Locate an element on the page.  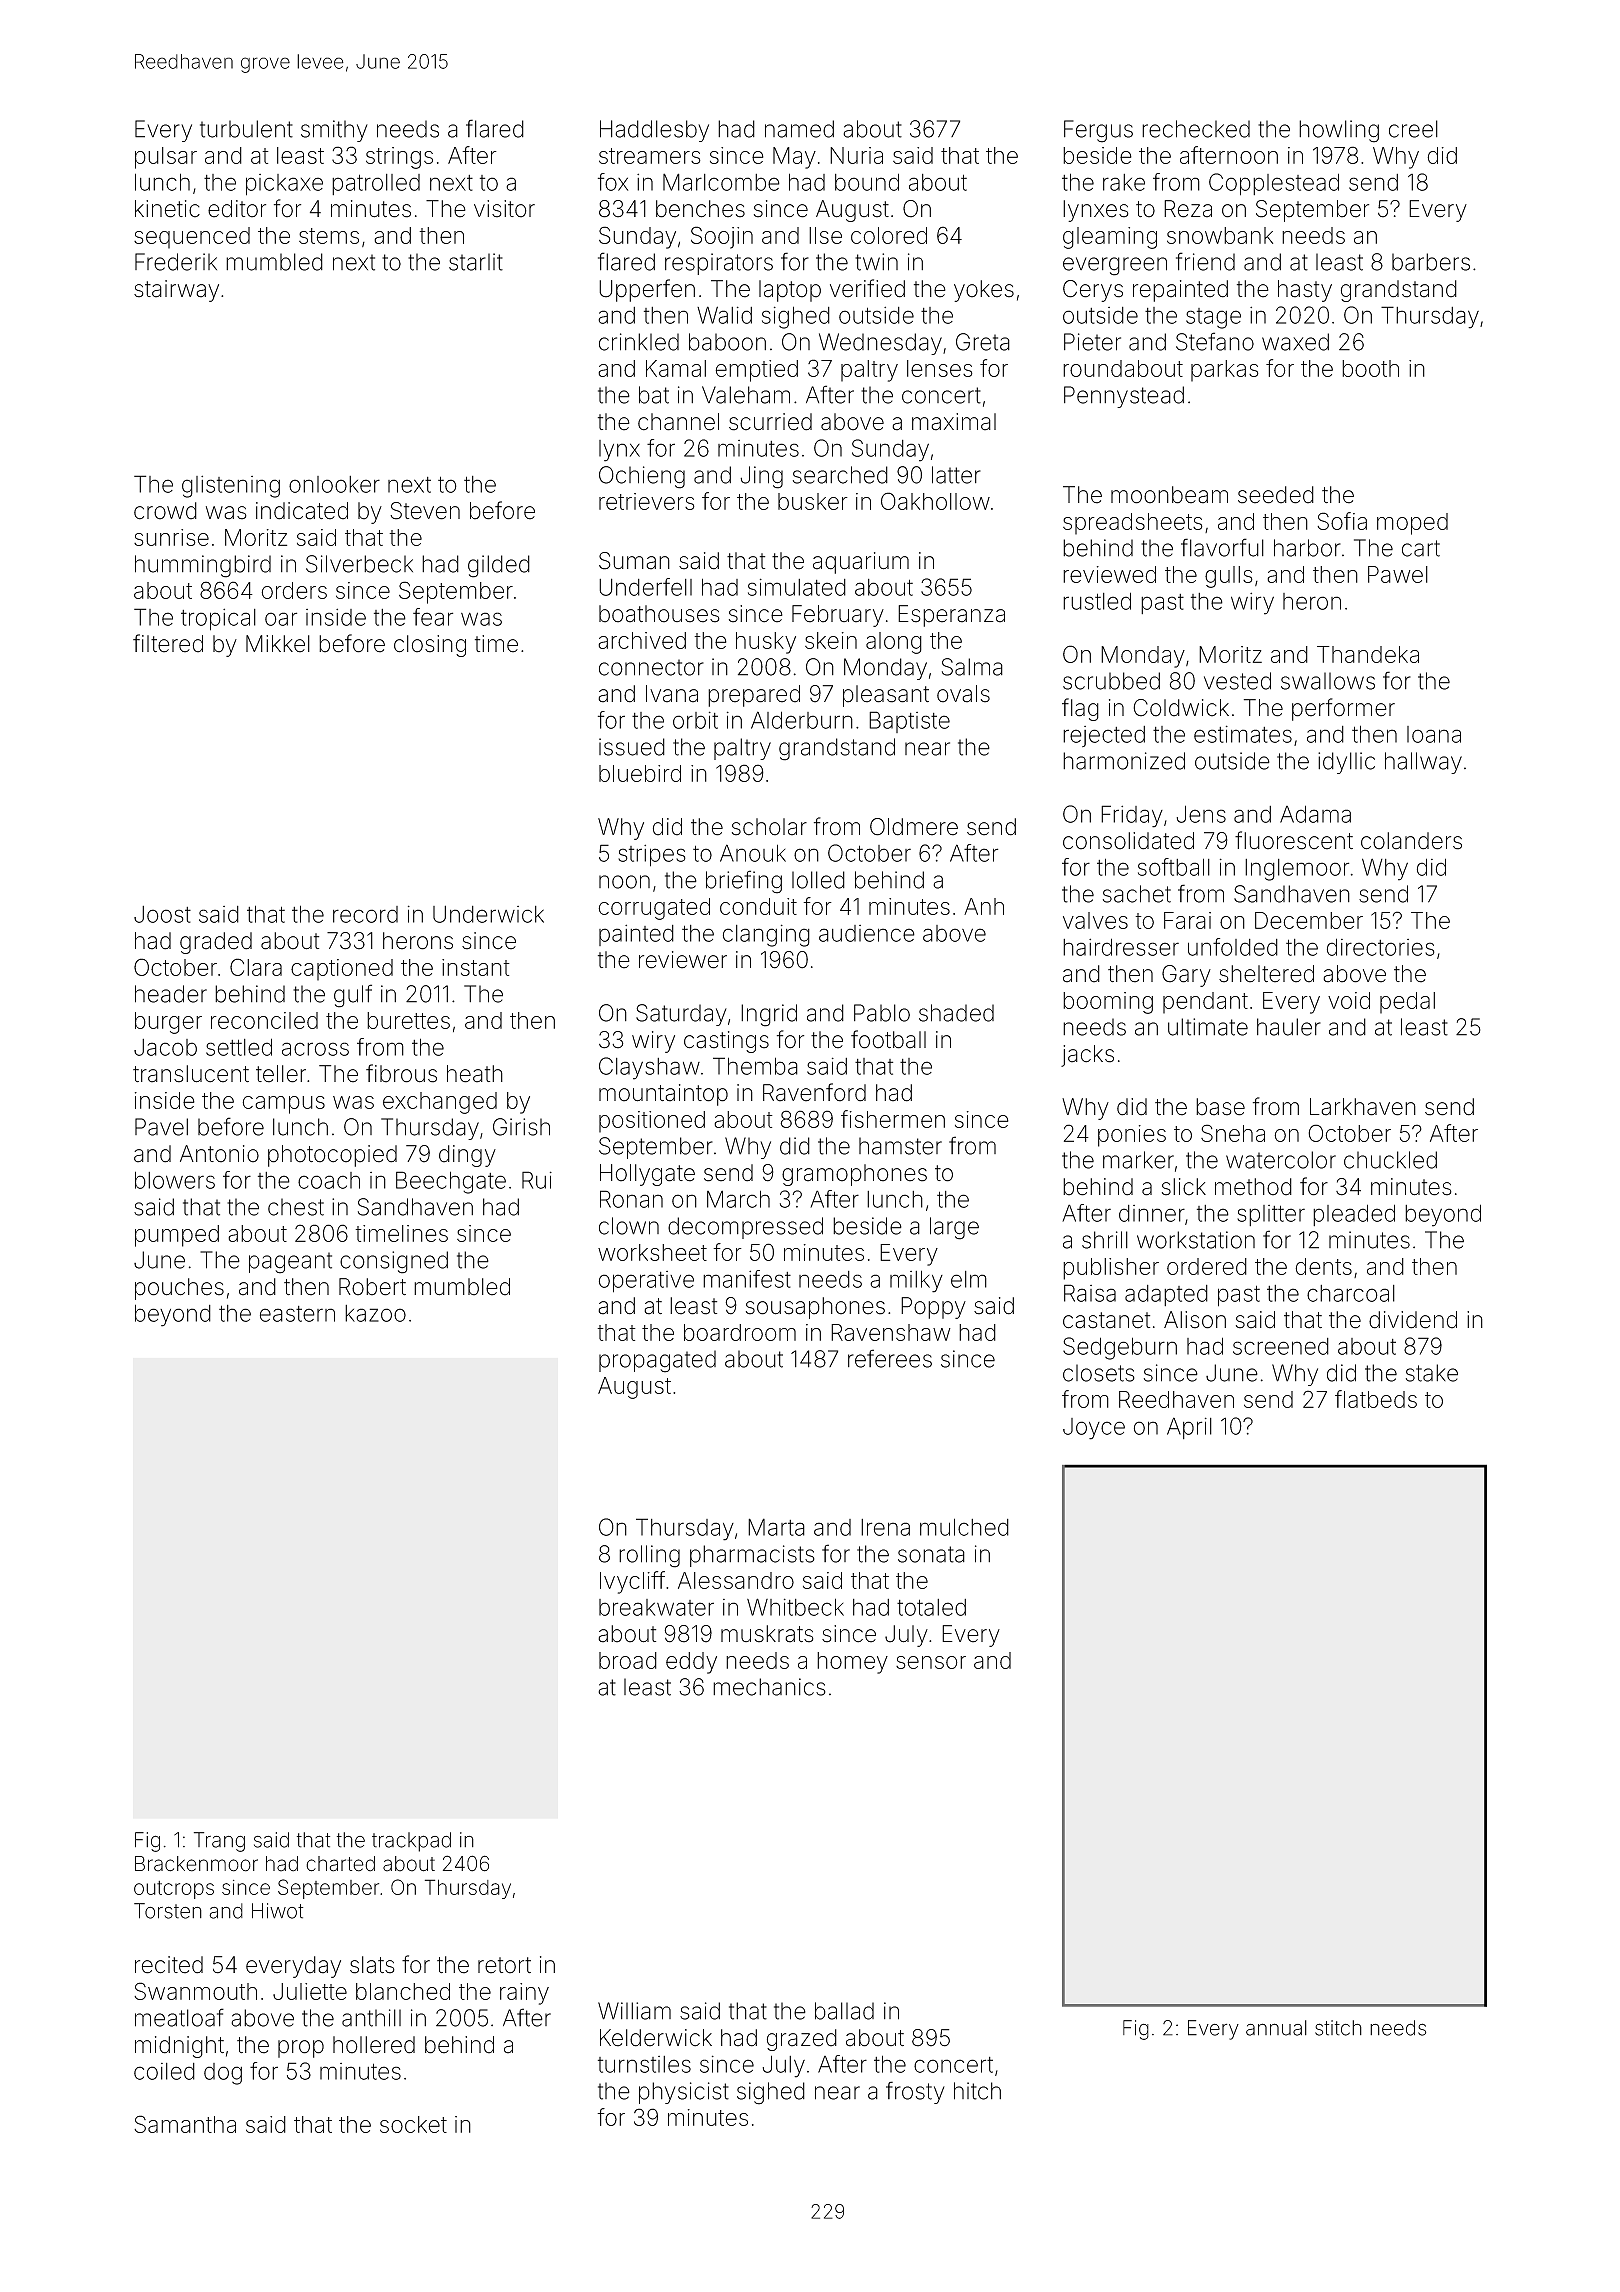
bound is located at coordinates (867, 182).
